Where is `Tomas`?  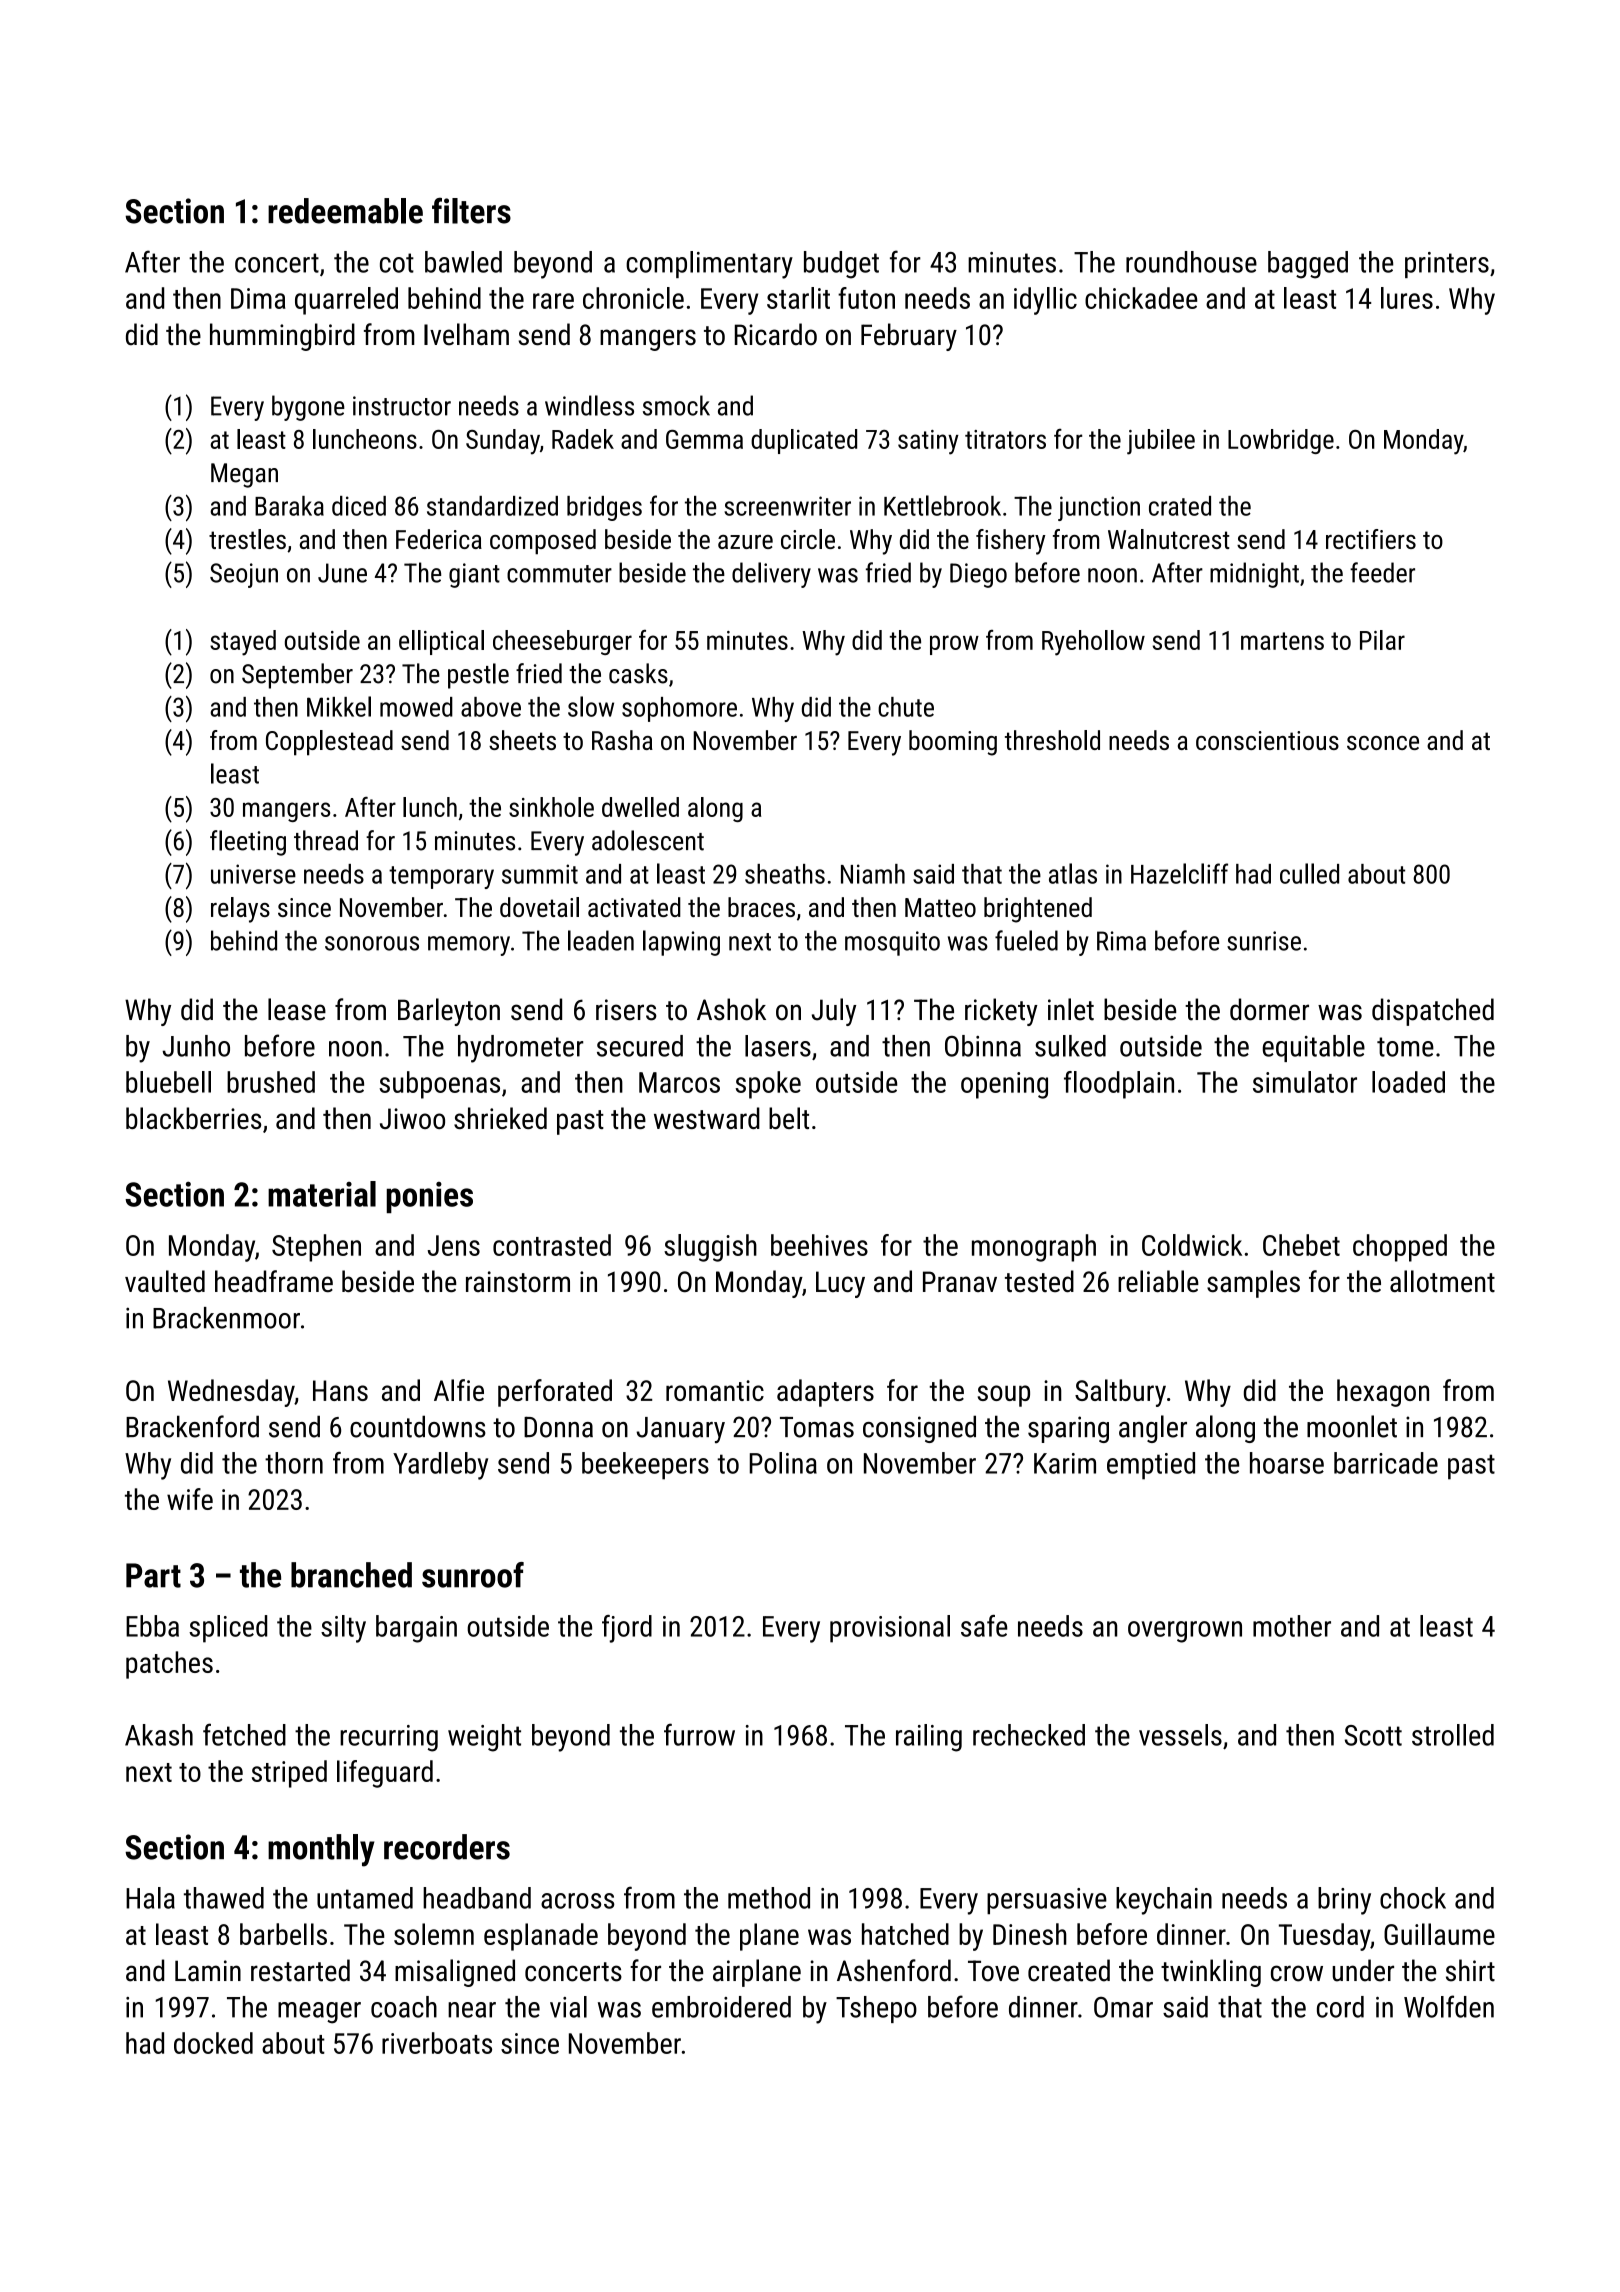
Tomas is located at coordinates (817, 1427).
